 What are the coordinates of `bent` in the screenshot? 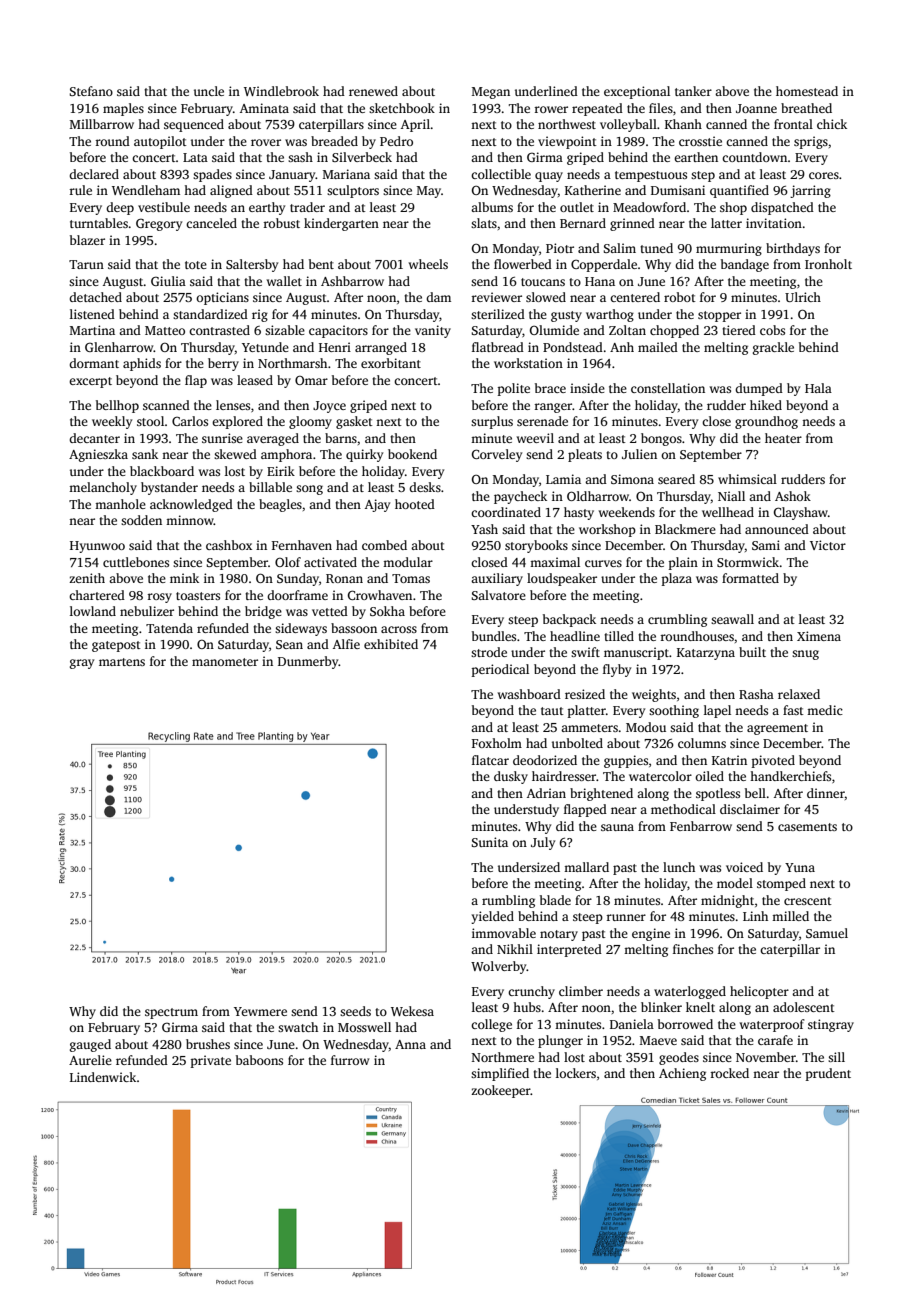 It's located at (321, 264).
